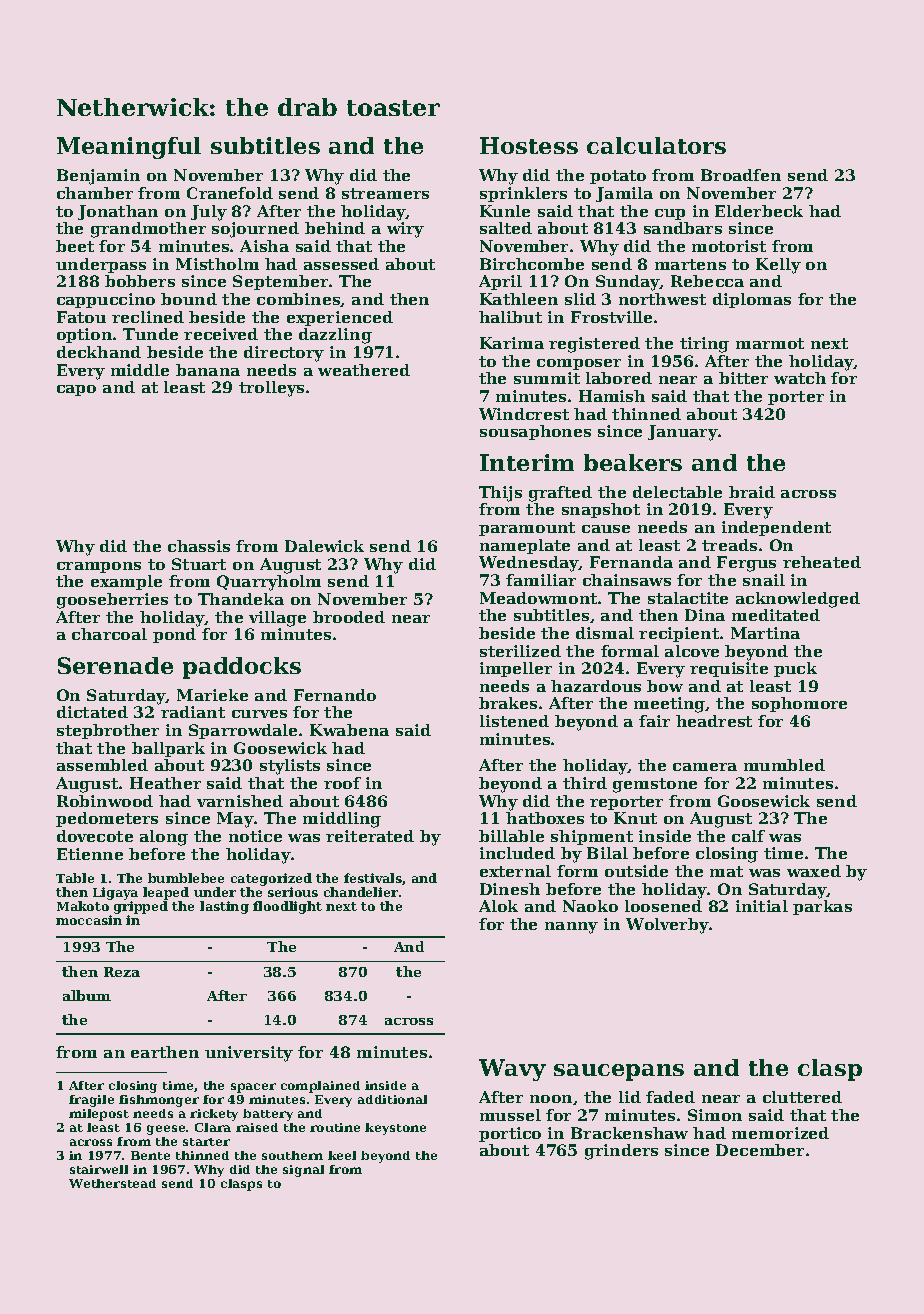 The width and height of the screenshot is (924, 1314). I want to click on grinders, so click(621, 1152).
